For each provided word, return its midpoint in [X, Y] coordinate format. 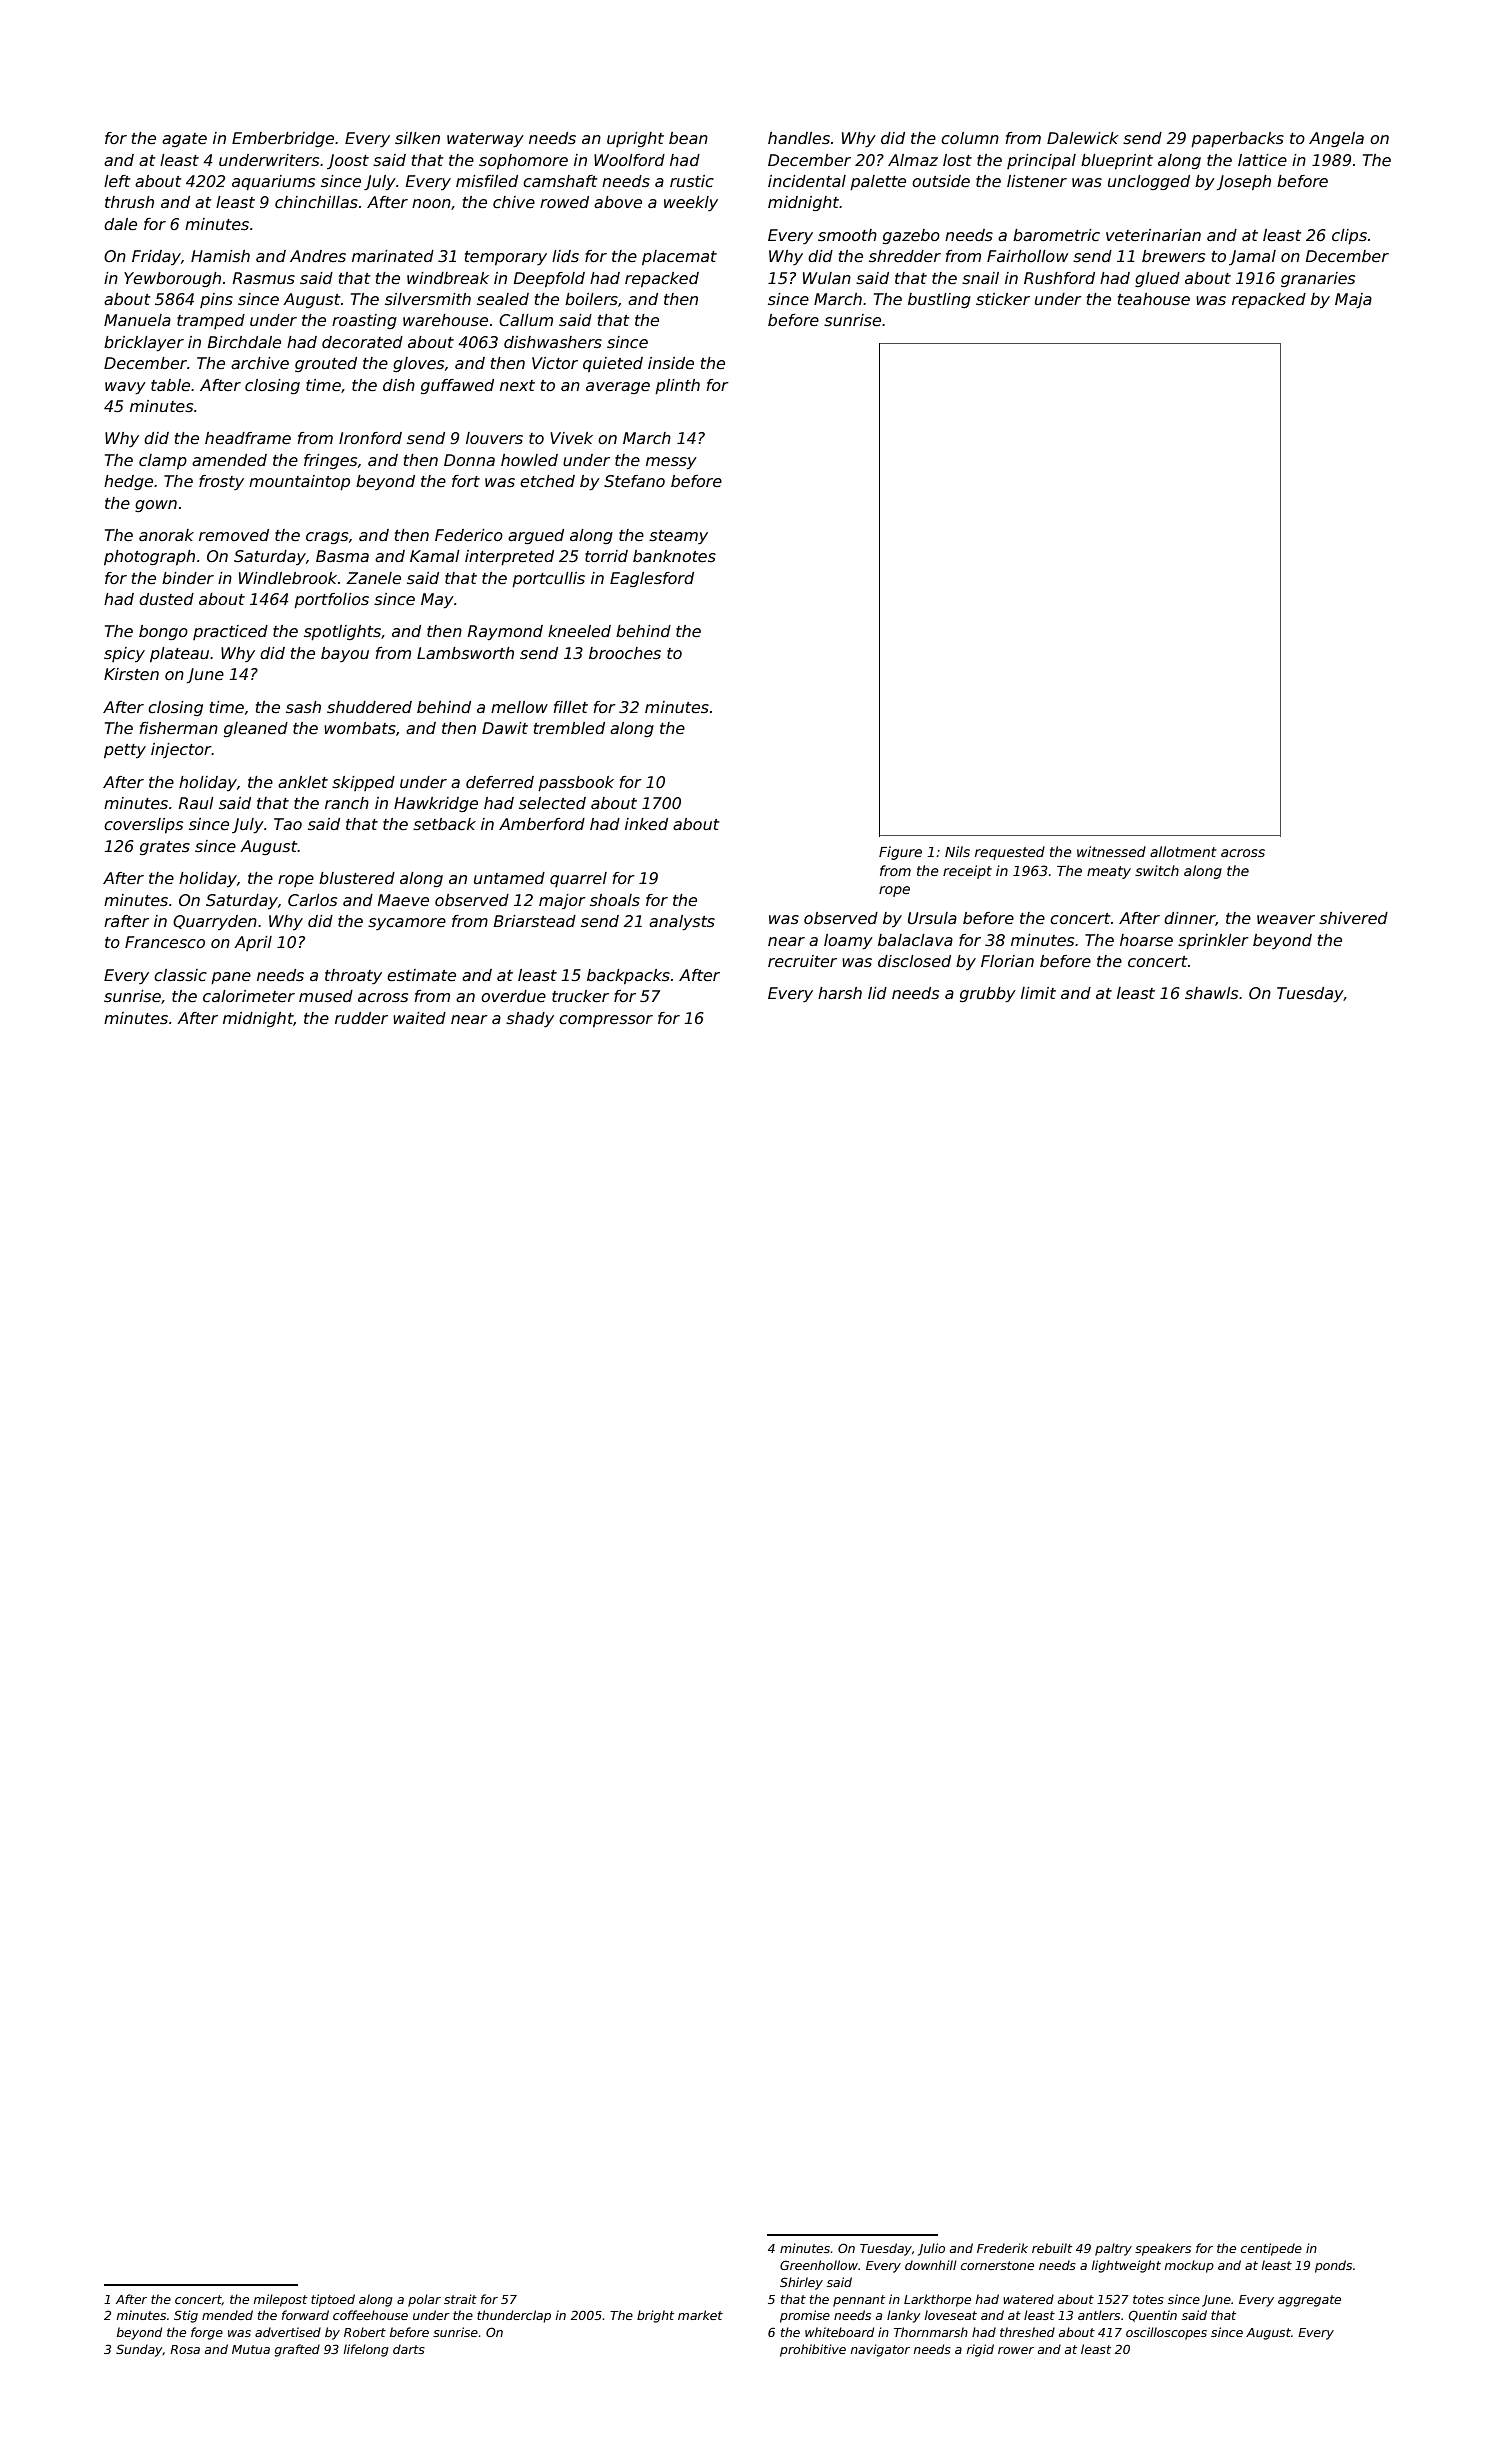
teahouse [1154, 299]
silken [417, 138]
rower [1016, 2350]
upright [635, 139]
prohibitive [813, 2350]
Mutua [251, 2349]
